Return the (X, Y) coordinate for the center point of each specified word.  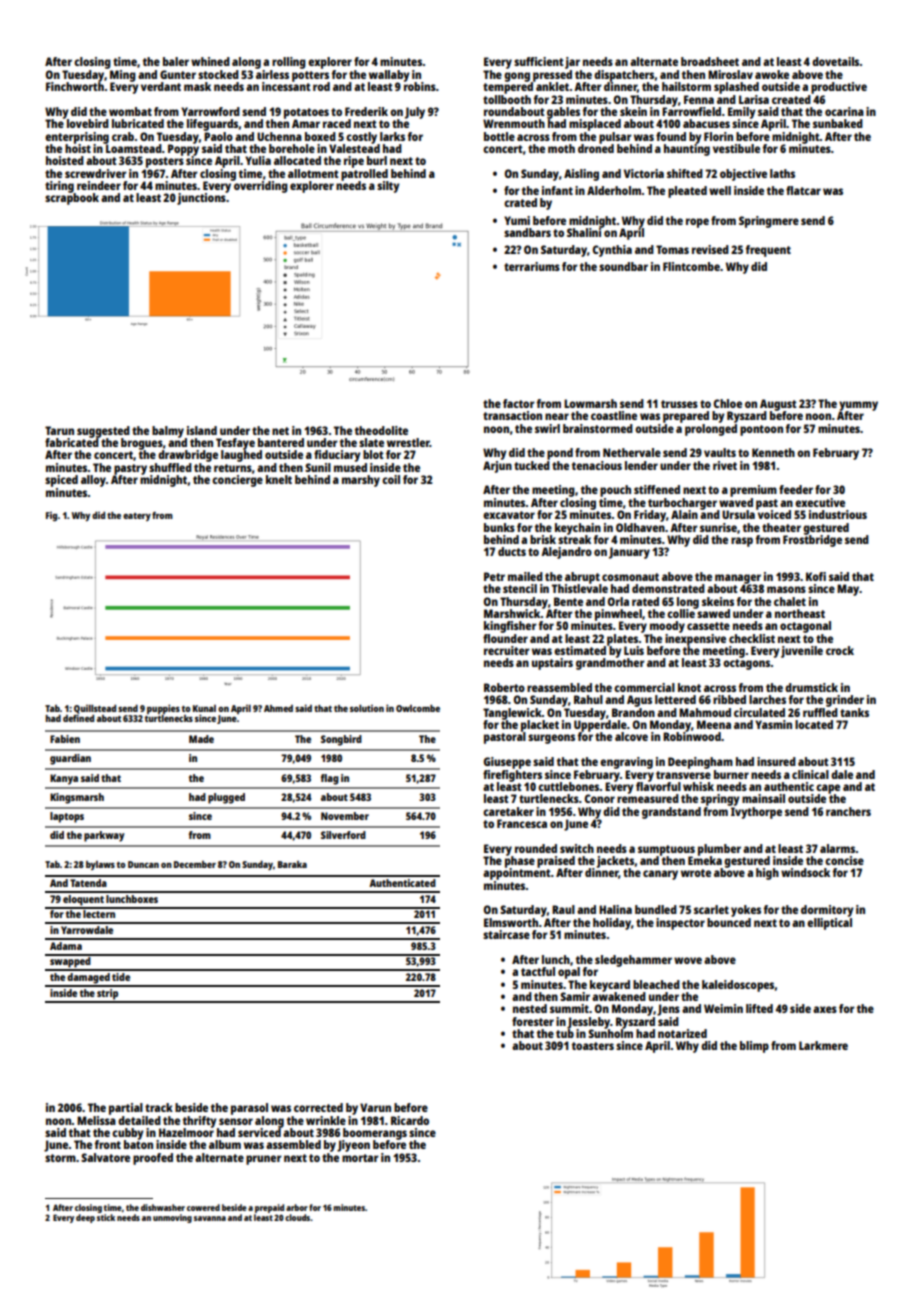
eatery (137, 517)
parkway (104, 836)
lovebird (88, 123)
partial (126, 1109)
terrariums (532, 266)
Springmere (769, 222)
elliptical (829, 924)
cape (828, 789)
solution (367, 708)
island (202, 430)
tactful (538, 971)
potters (310, 76)
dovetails (836, 61)
